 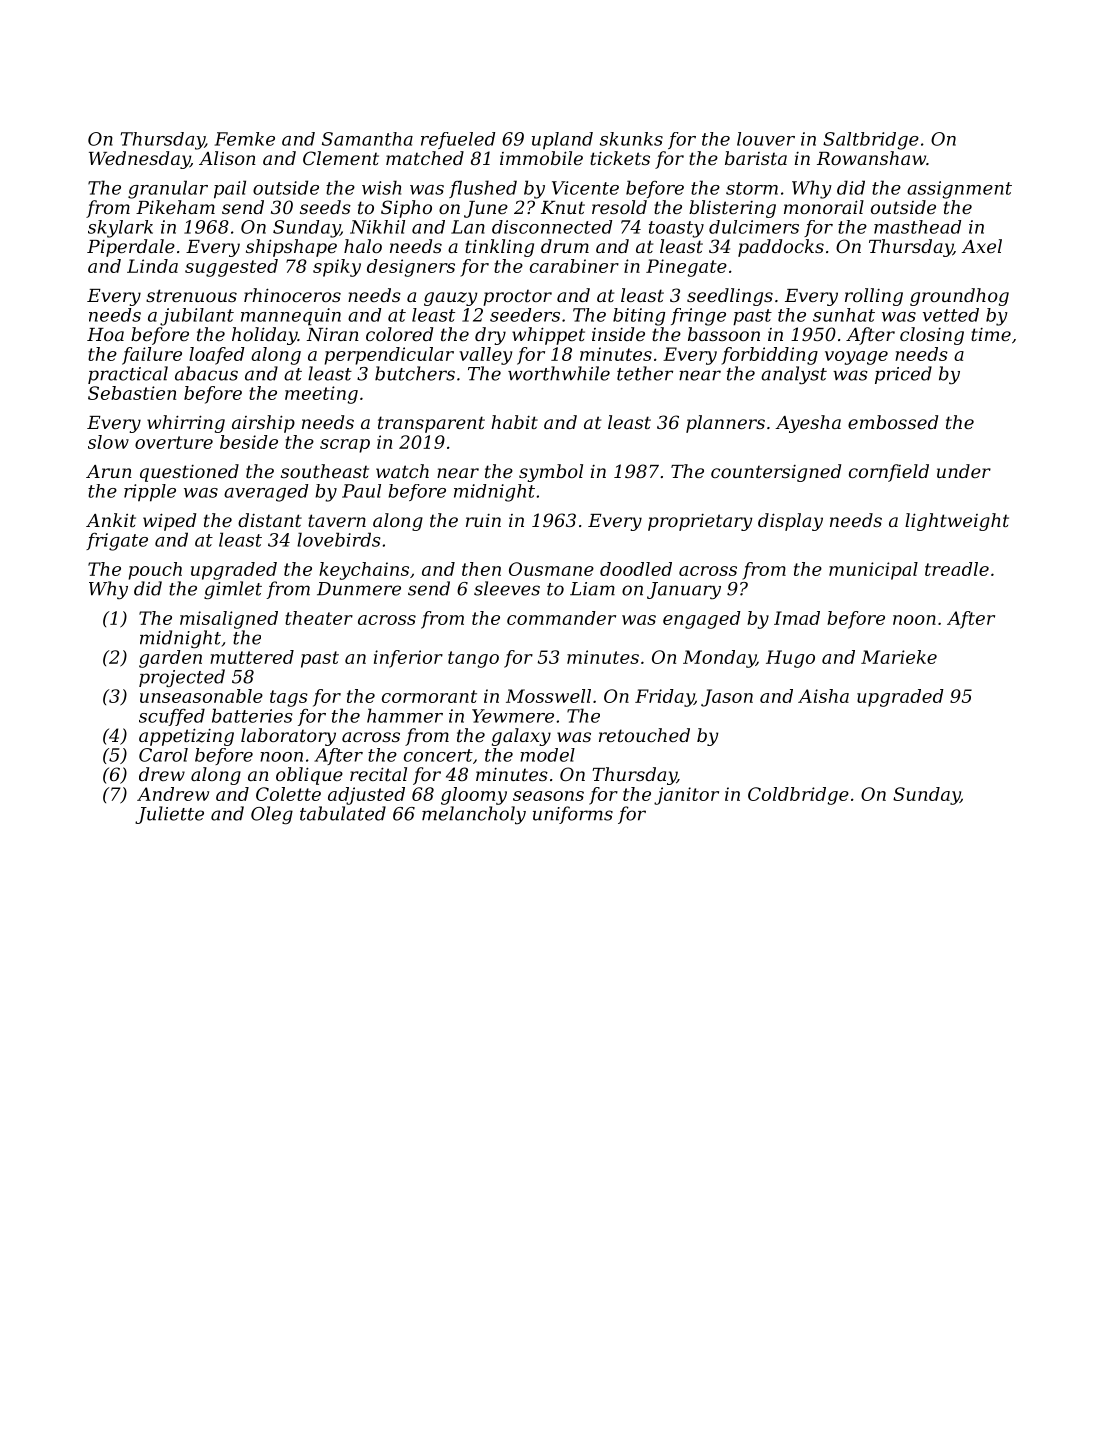 What do you see at coordinates (333, 334) in the document?
I see `Niran` at bounding box center [333, 334].
